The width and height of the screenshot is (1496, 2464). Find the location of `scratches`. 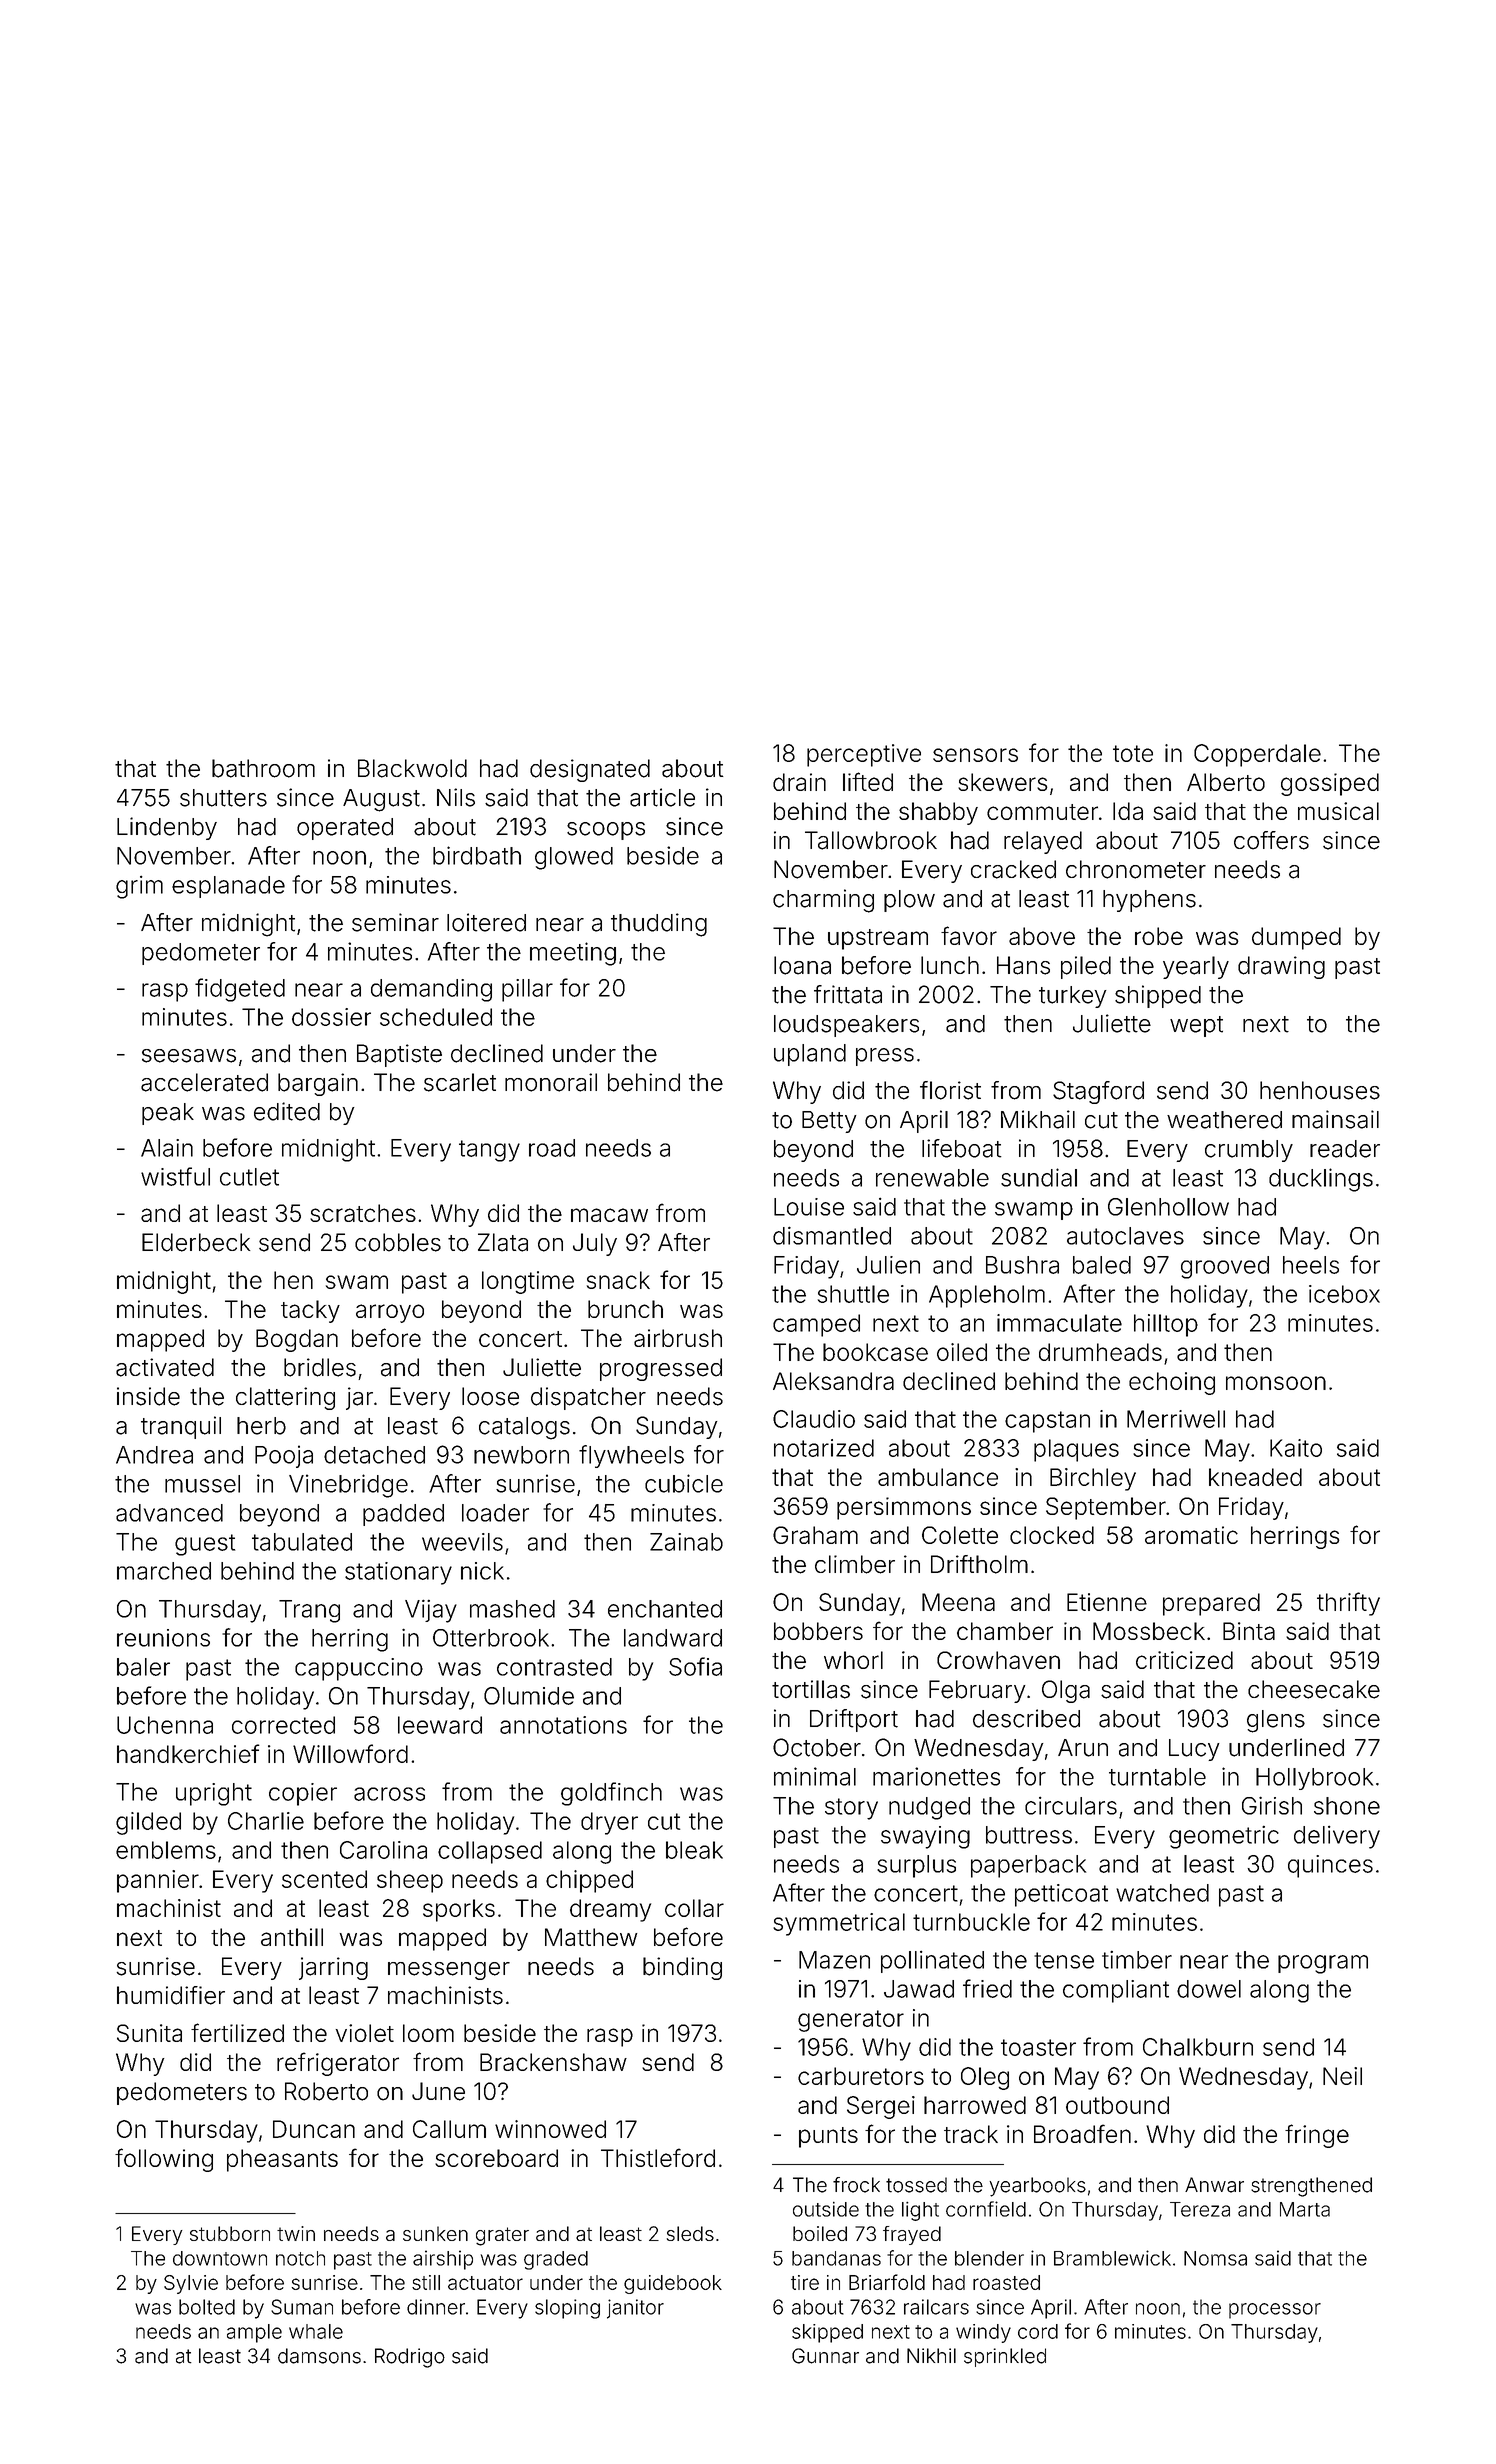

scratches is located at coordinates (363, 1213).
